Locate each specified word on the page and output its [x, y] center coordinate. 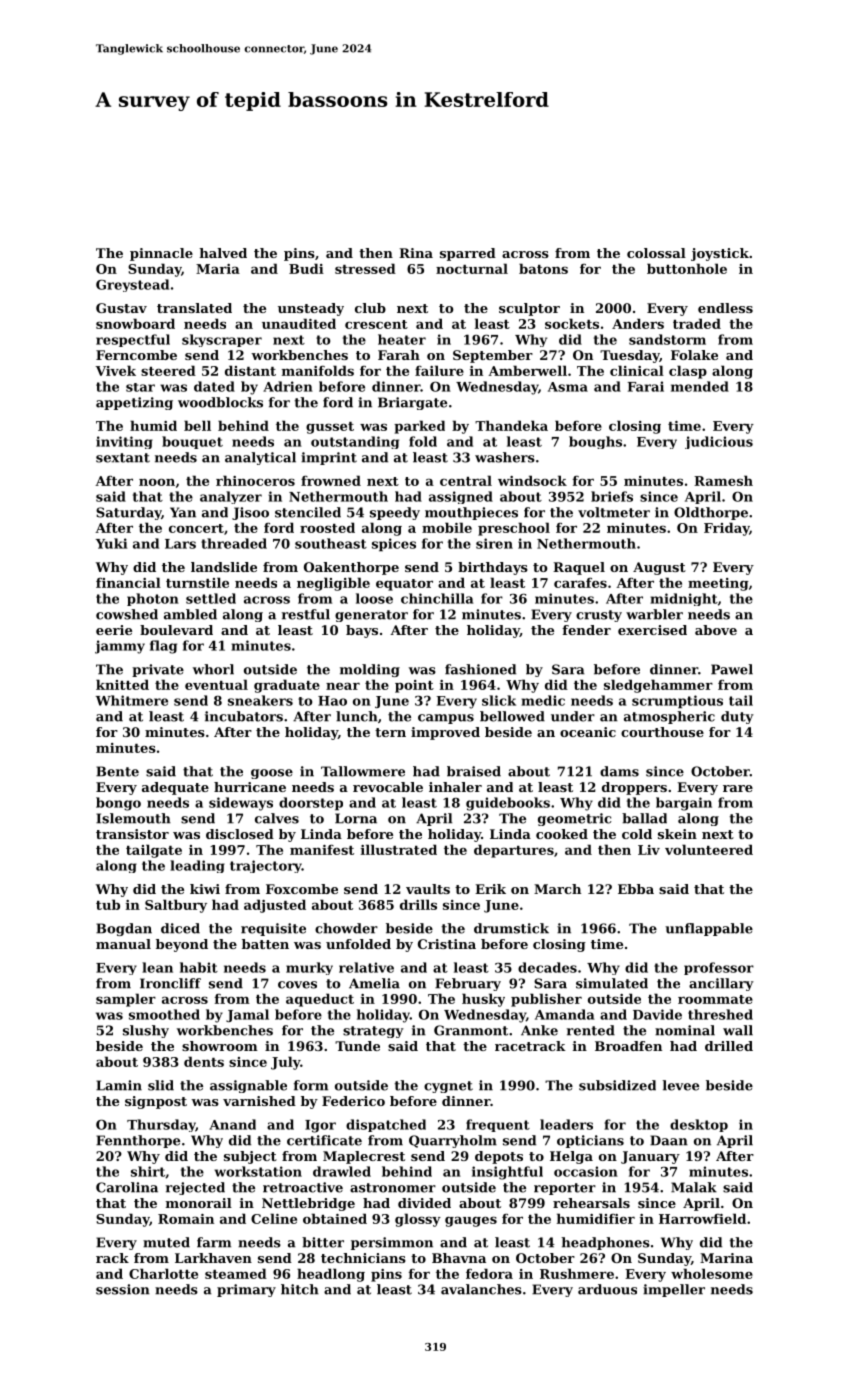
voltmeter [614, 512]
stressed [365, 268]
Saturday [128, 513]
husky [483, 1000]
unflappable [709, 929]
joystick [720, 254]
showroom [220, 1046]
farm [214, 1242]
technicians [363, 1258]
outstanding [355, 442]
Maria [218, 269]
